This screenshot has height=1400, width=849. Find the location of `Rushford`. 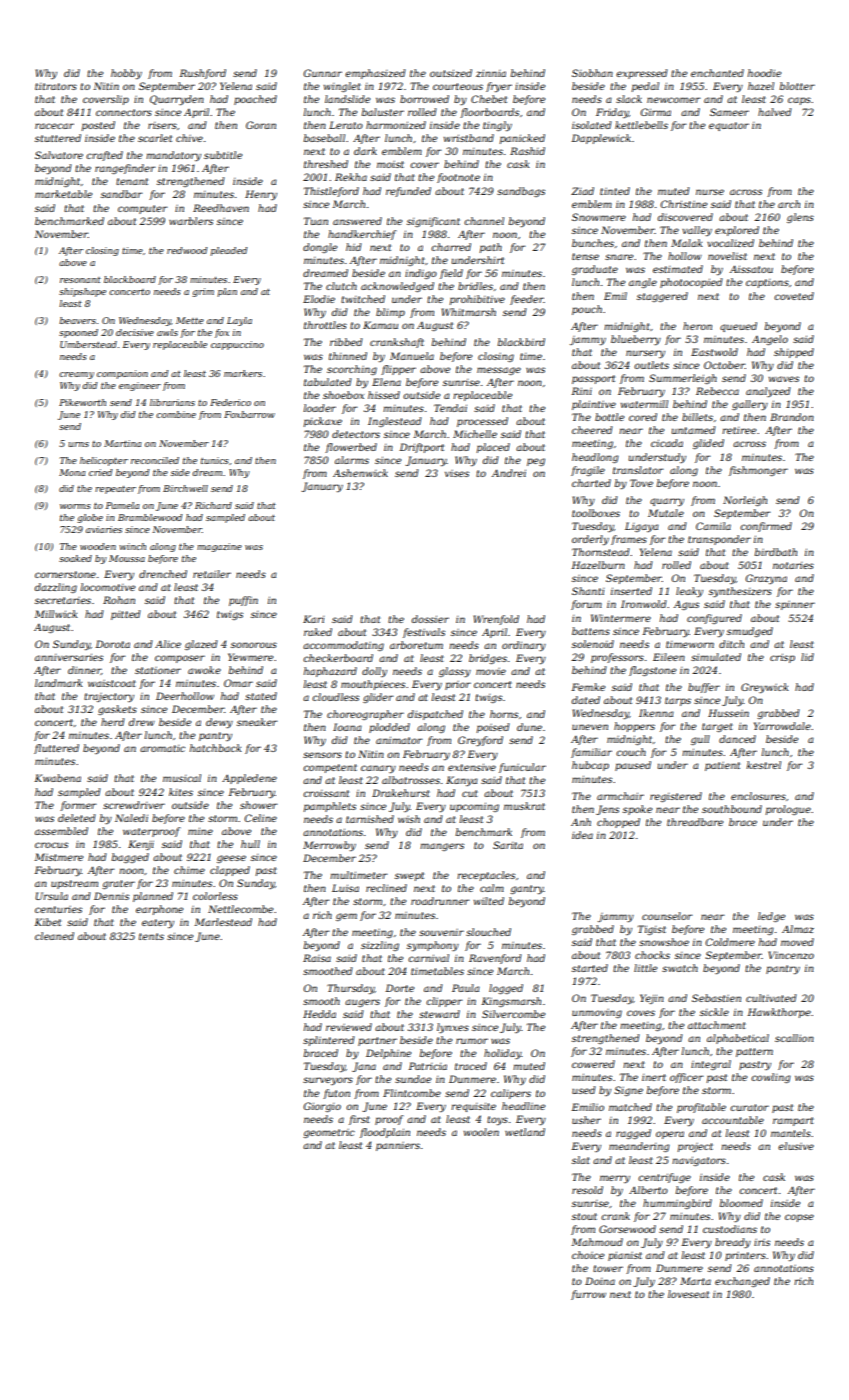

Rushford is located at coordinates (202, 74).
